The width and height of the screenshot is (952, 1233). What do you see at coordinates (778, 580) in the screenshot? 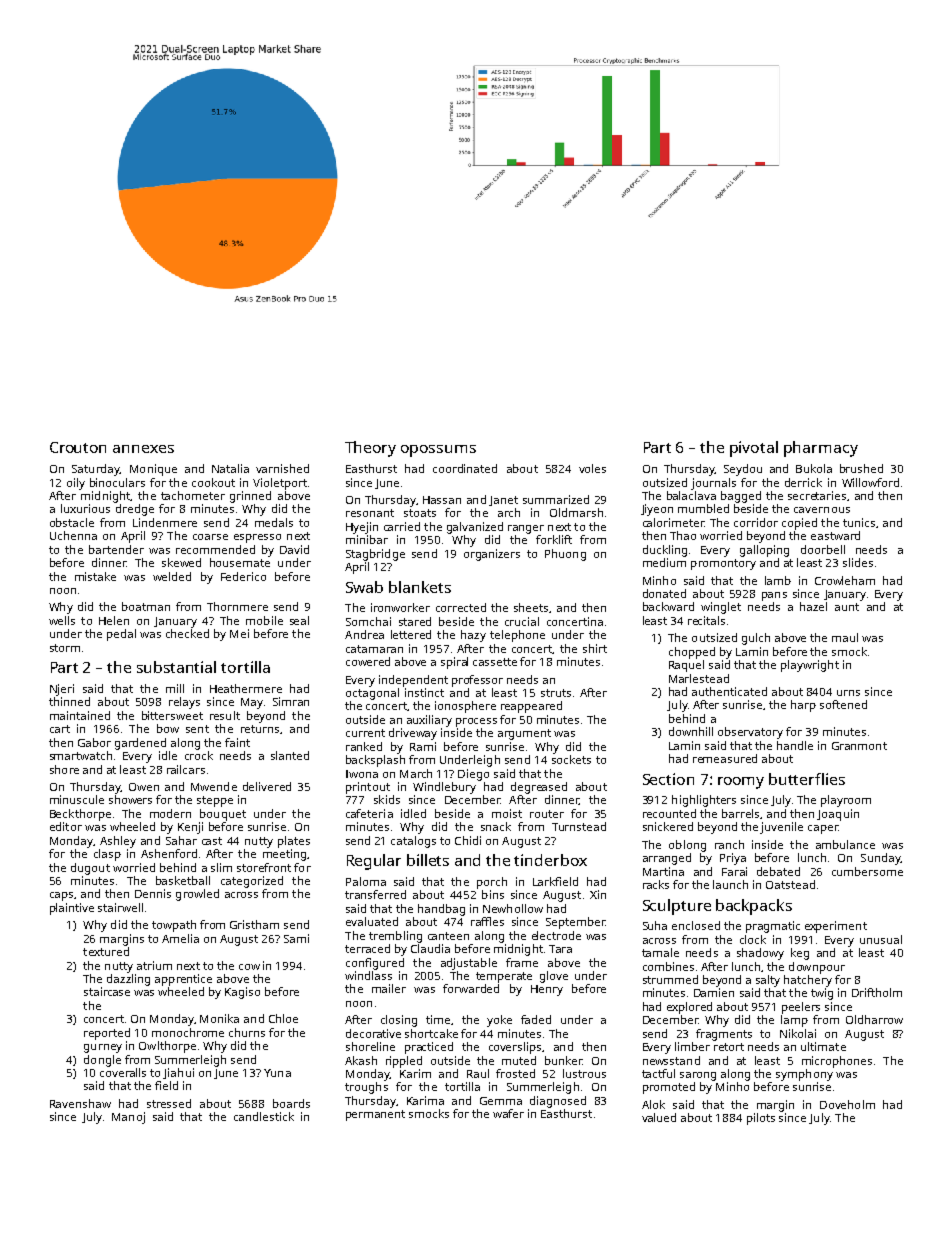
I see `lamb` at bounding box center [778, 580].
